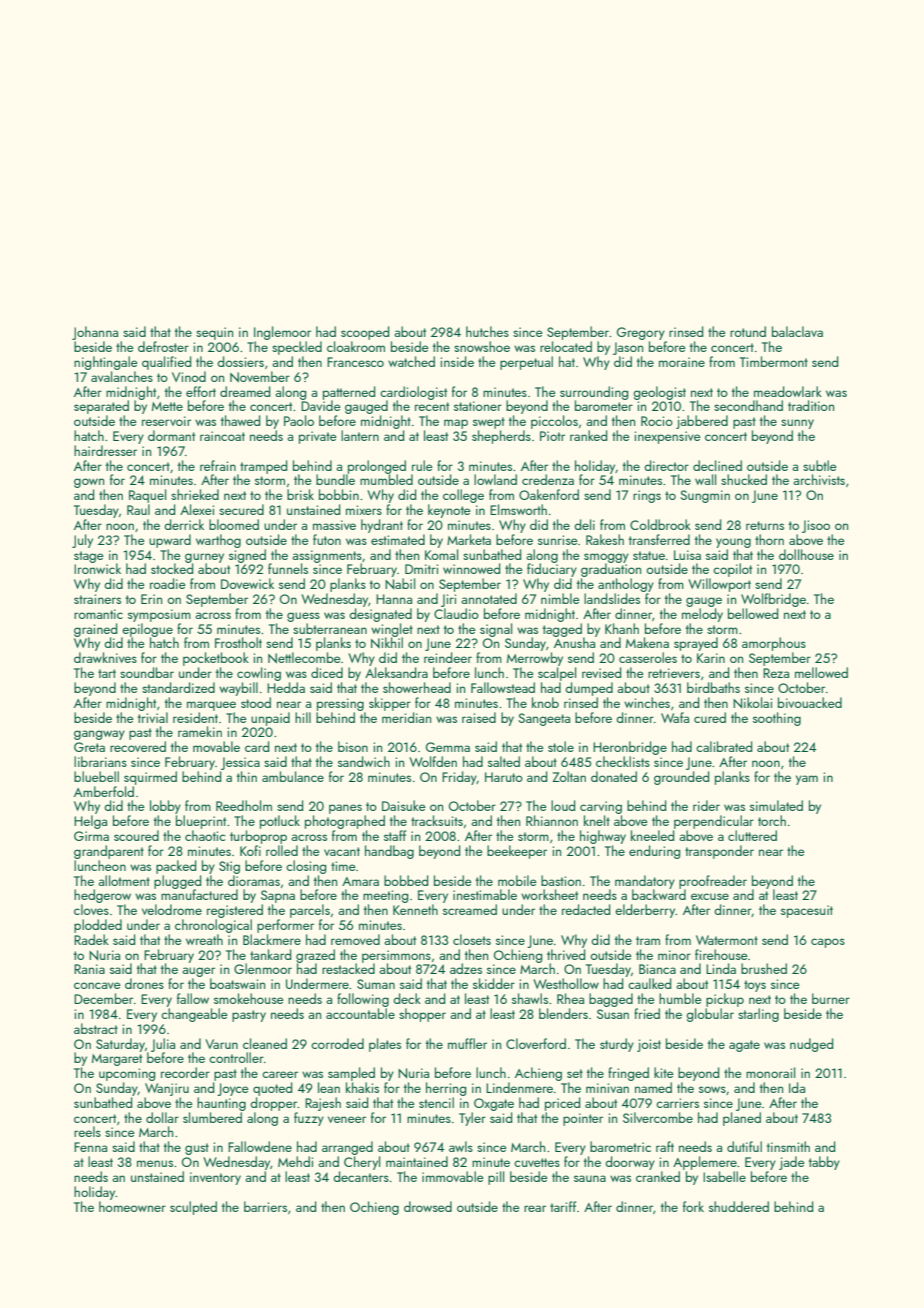  I want to click on dollhouse, so click(806, 554).
